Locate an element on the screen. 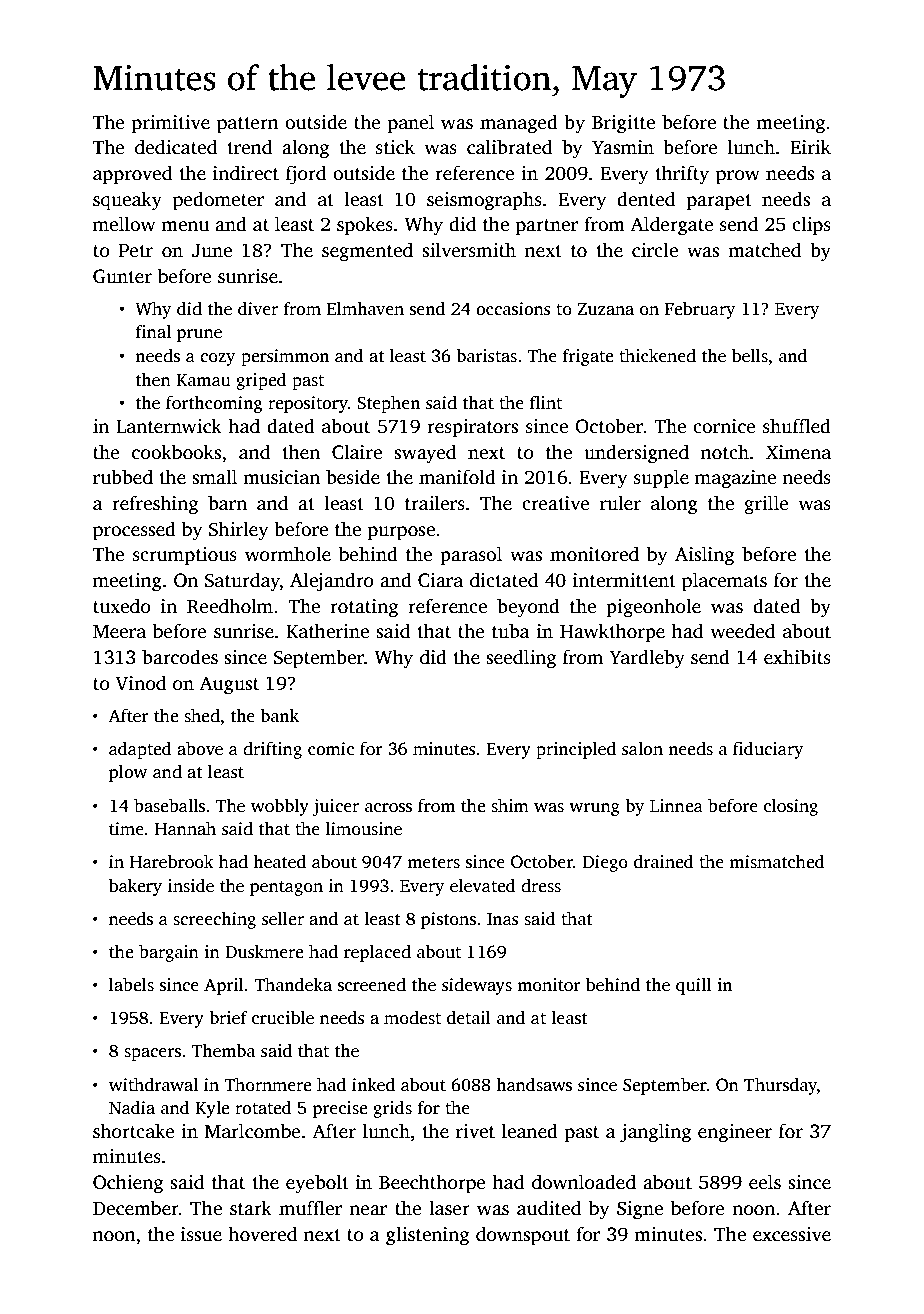 The width and height of the screenshot is (924, 1314). persimmon is located at coordinates (285, 357).
